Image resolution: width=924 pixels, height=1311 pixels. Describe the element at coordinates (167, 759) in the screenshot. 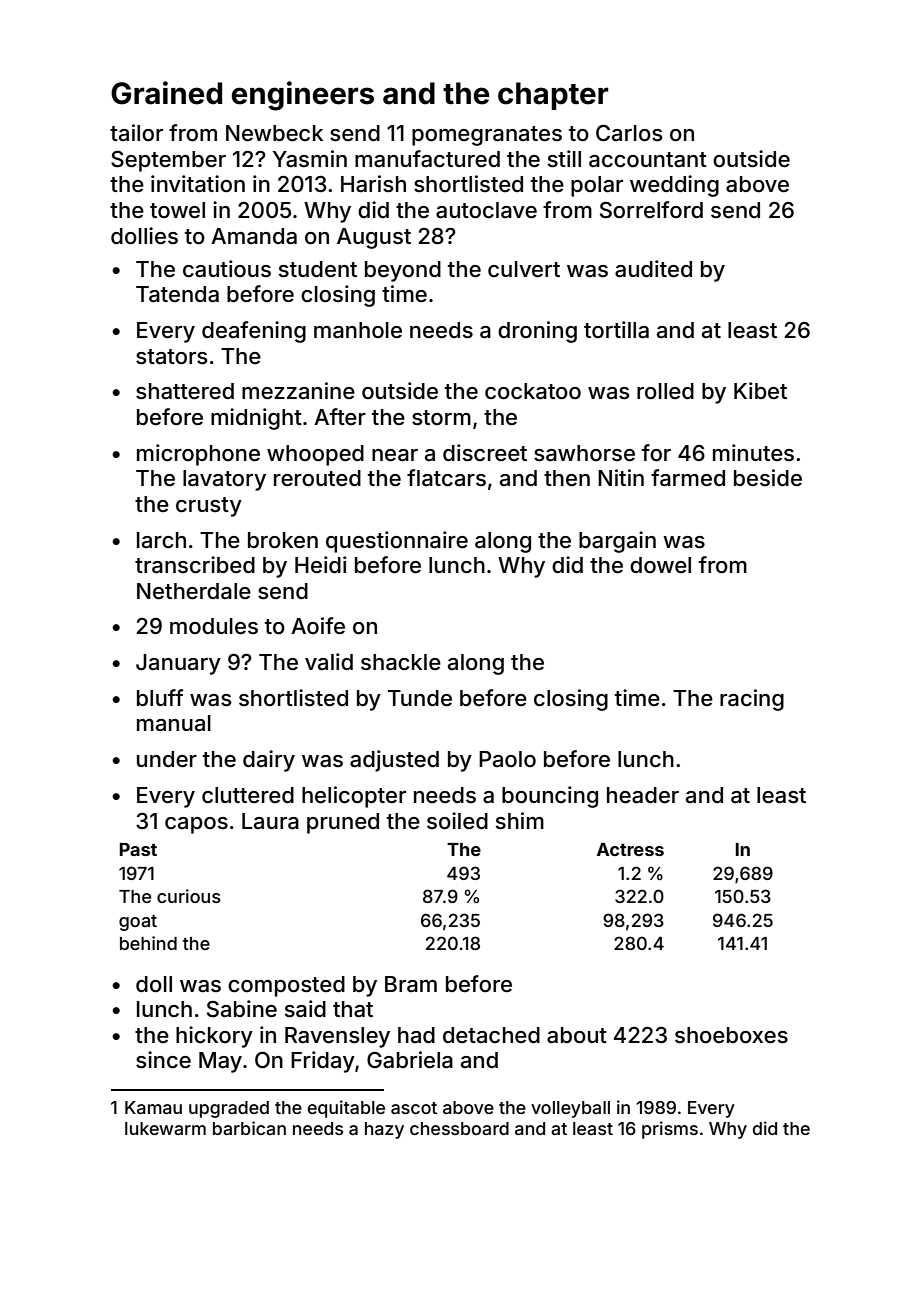

I see `under` at that location.
